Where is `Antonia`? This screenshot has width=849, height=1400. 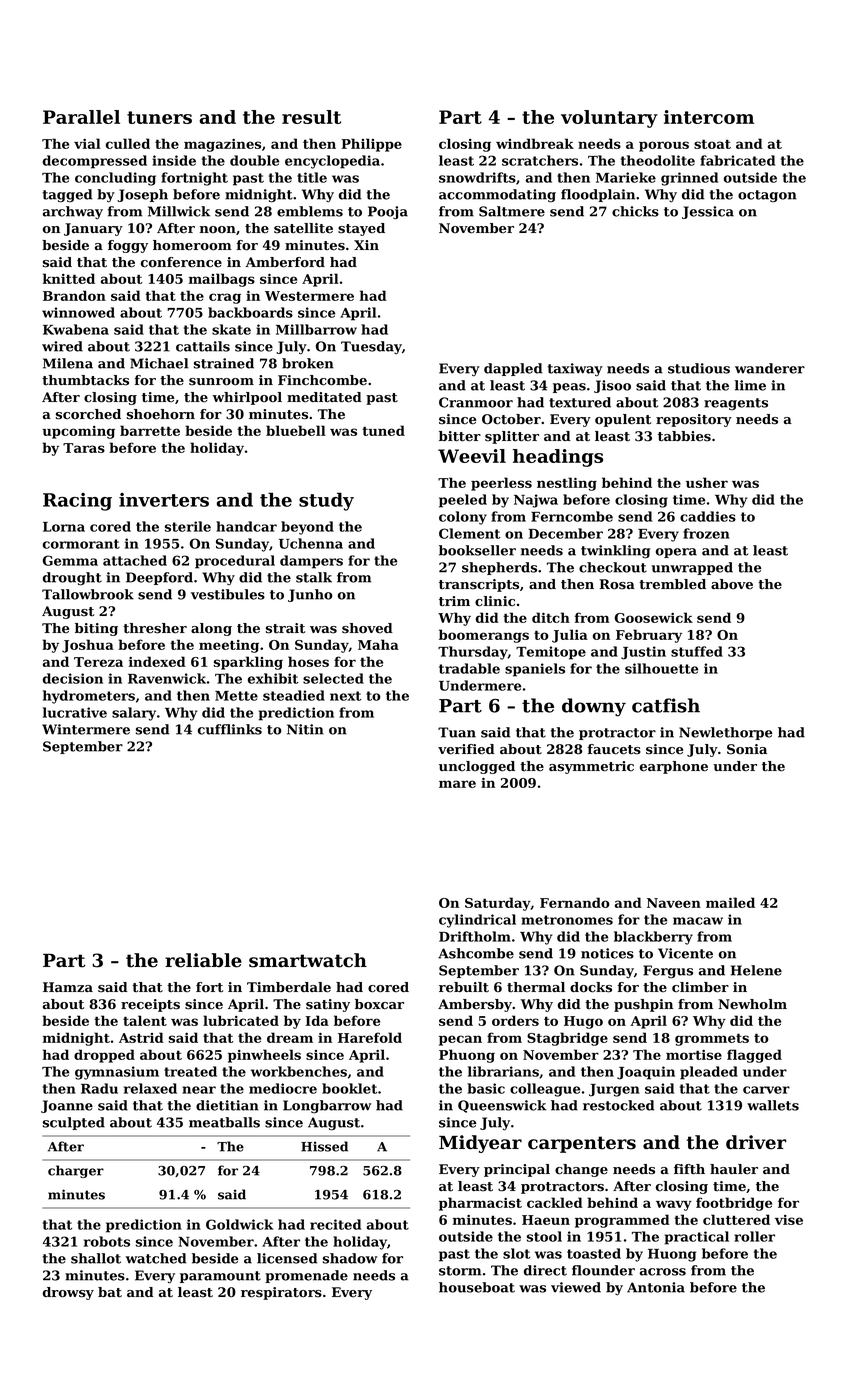 Antonia is located at coordinates (656, 1287).
